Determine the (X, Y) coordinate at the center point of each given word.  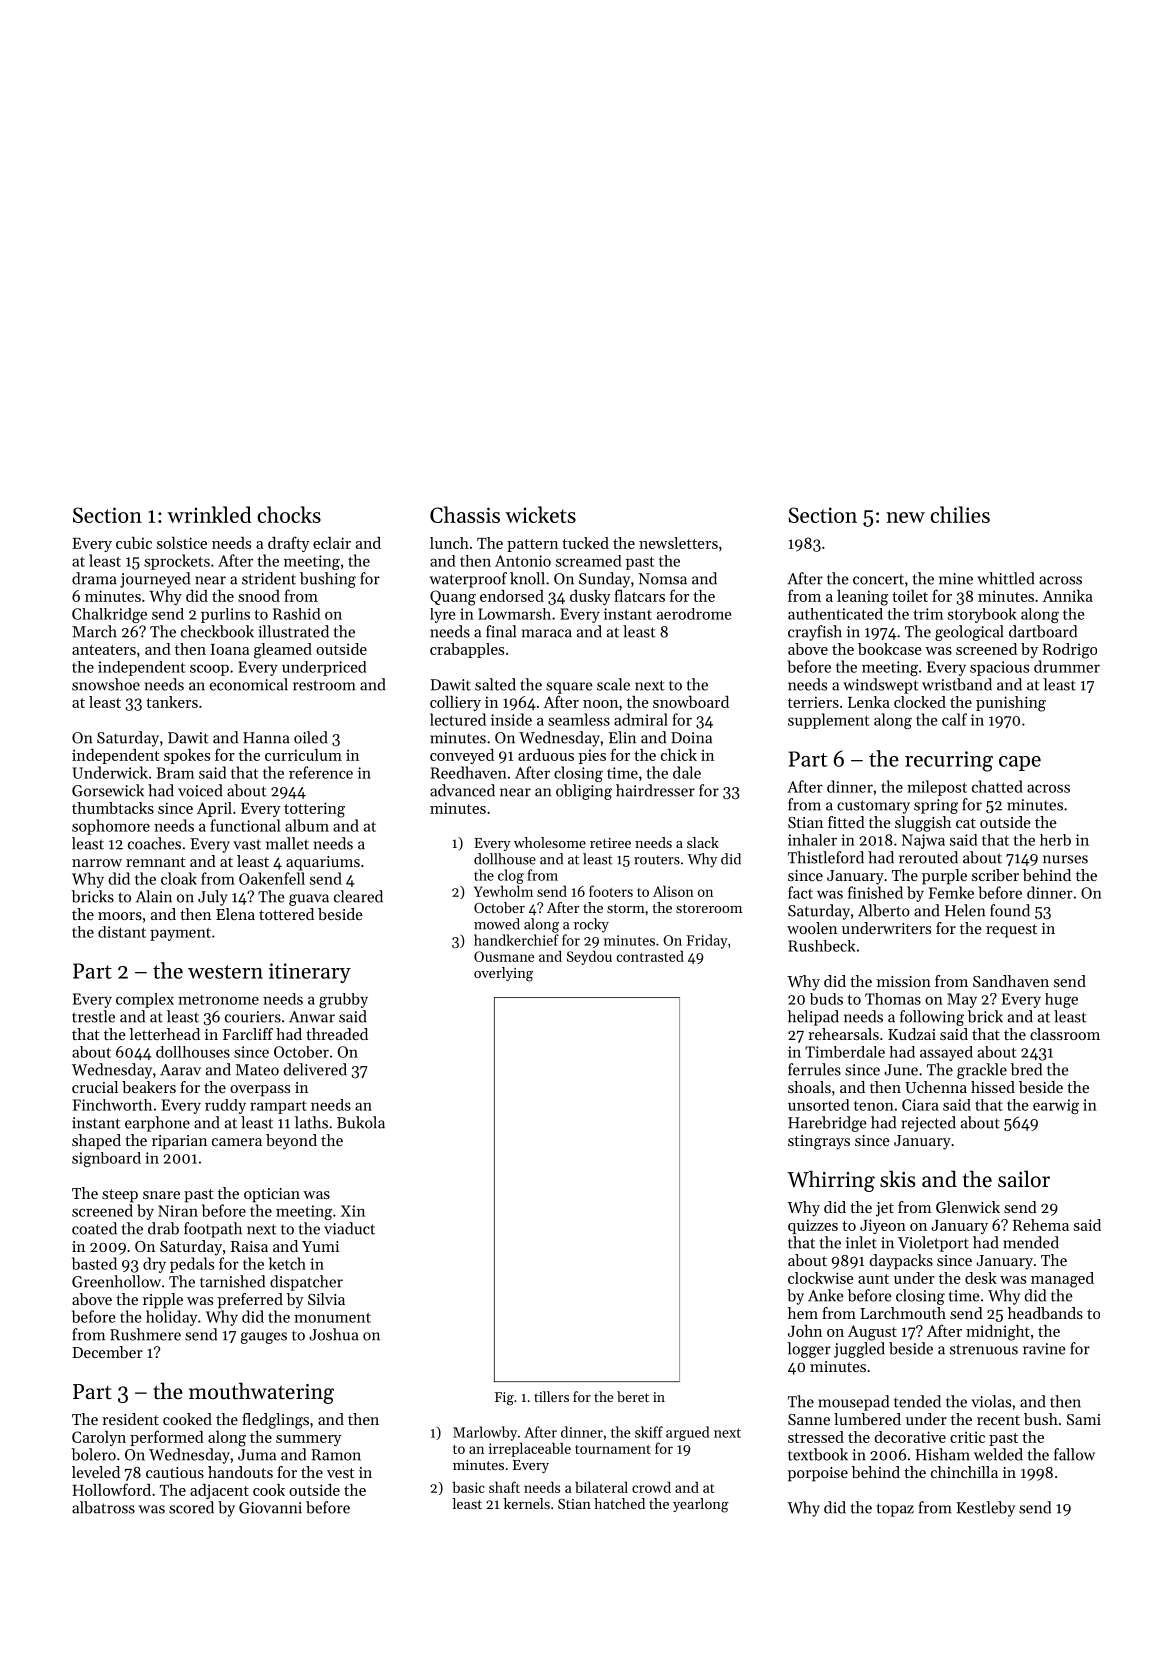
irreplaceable (530, 1449)
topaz (895, 1510)
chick (679, 755)
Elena (235, 914)
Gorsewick (108, 790)
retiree (610, 843)
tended (917, 1401)
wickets (540, 514)
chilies (960, 514)
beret (633, 1396)
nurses (1065, 859)
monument (332, 1318)
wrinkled (209, 514)
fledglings (275, 1421)
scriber (995, 875)
